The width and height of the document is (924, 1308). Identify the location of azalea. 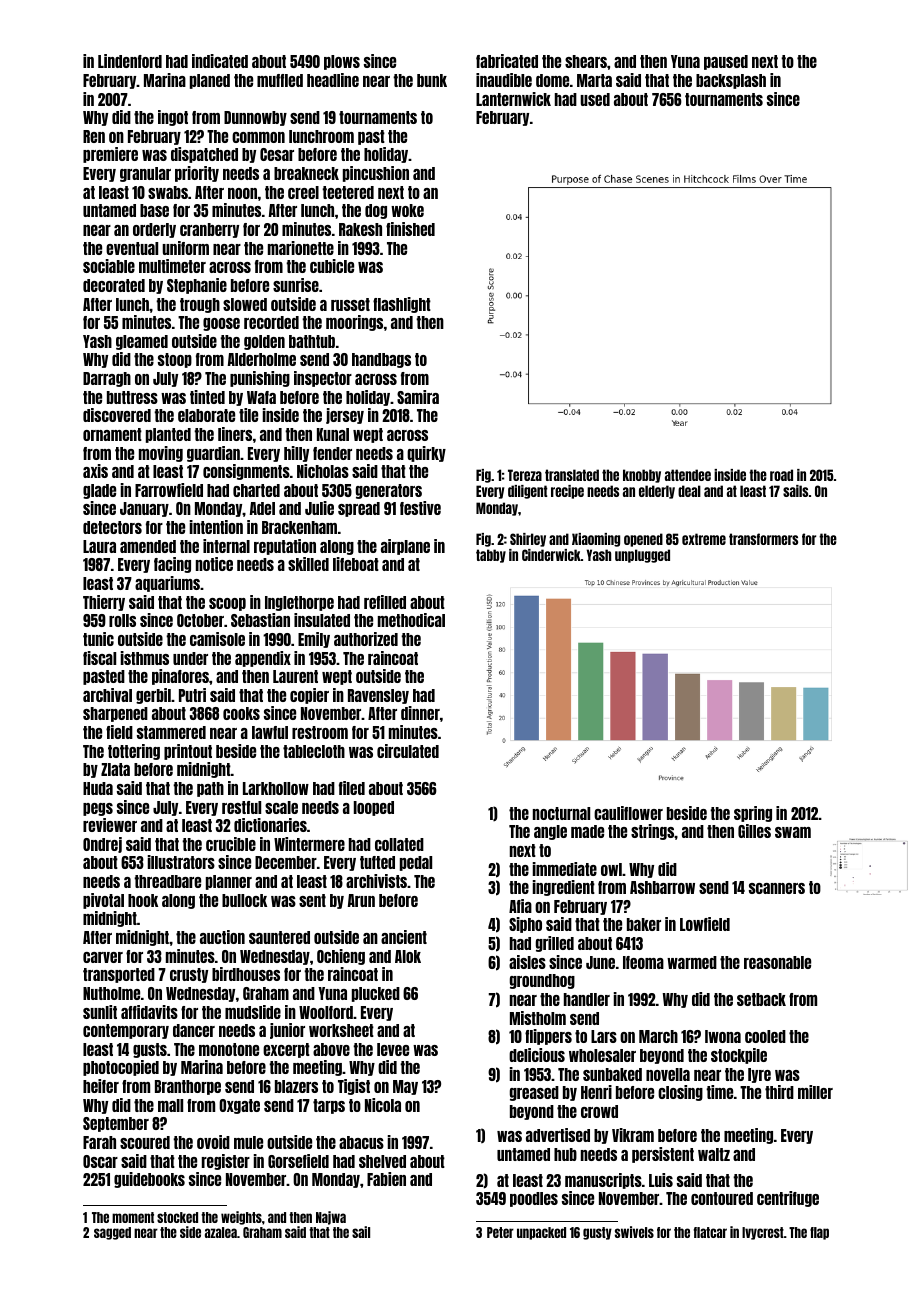
(221, 1232).
